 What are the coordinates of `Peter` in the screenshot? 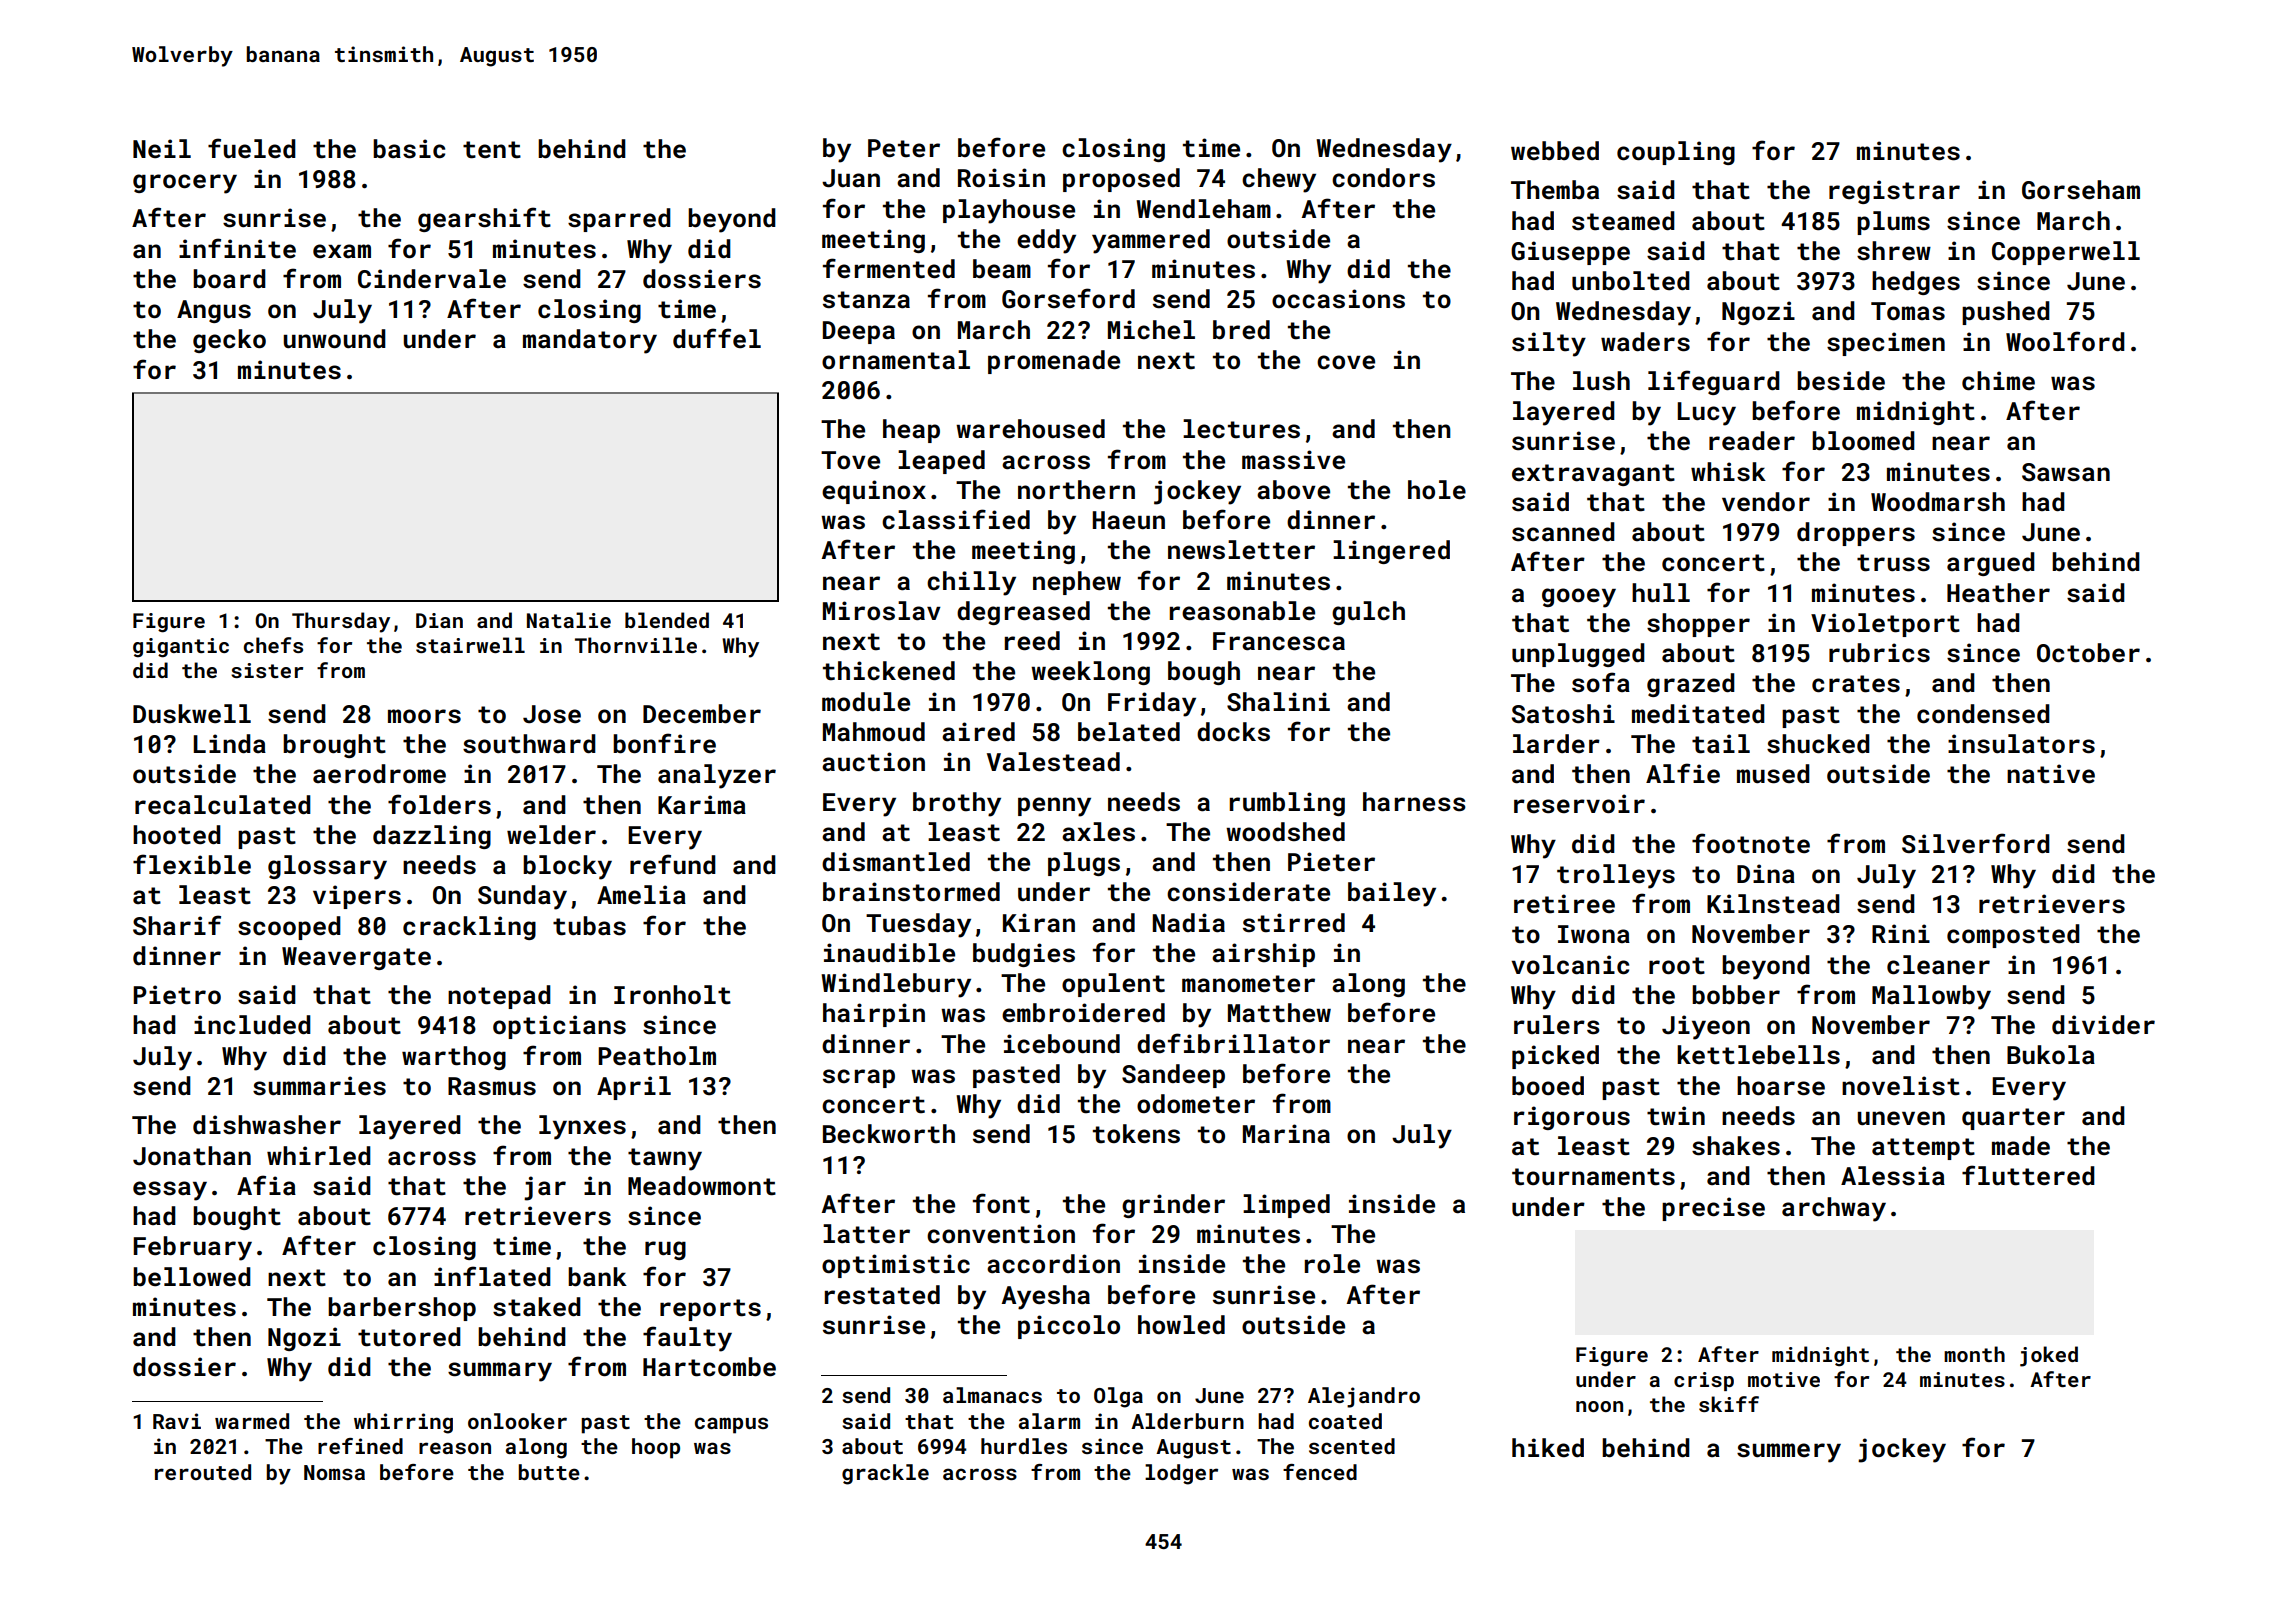 It's located at (904, 148).
